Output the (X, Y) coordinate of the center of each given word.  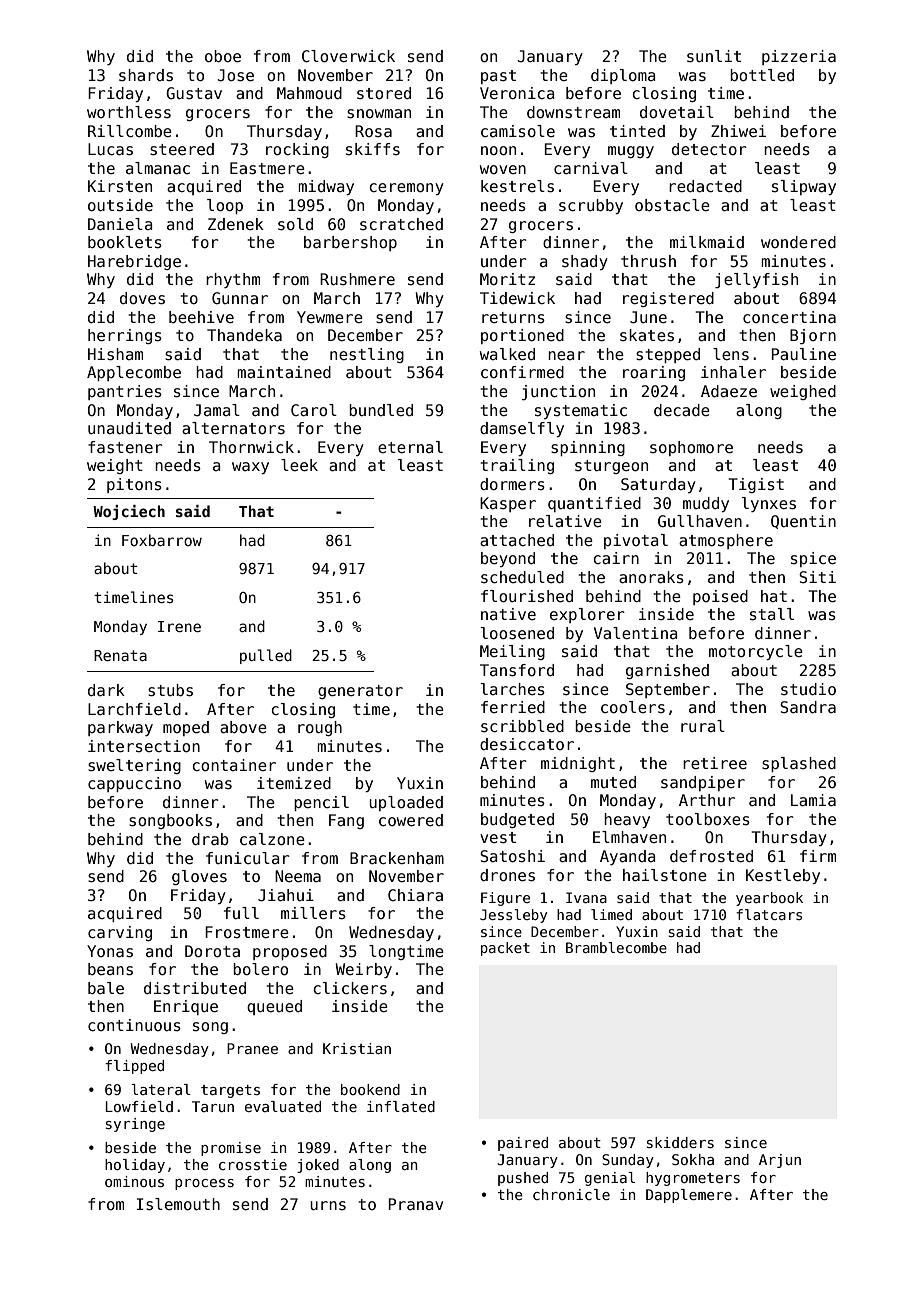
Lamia (813, 800)
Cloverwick (348, 56)
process (204, 1184)
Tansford (517, 670)
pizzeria (799, 57)
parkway (120, 728)
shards (146, 75)
